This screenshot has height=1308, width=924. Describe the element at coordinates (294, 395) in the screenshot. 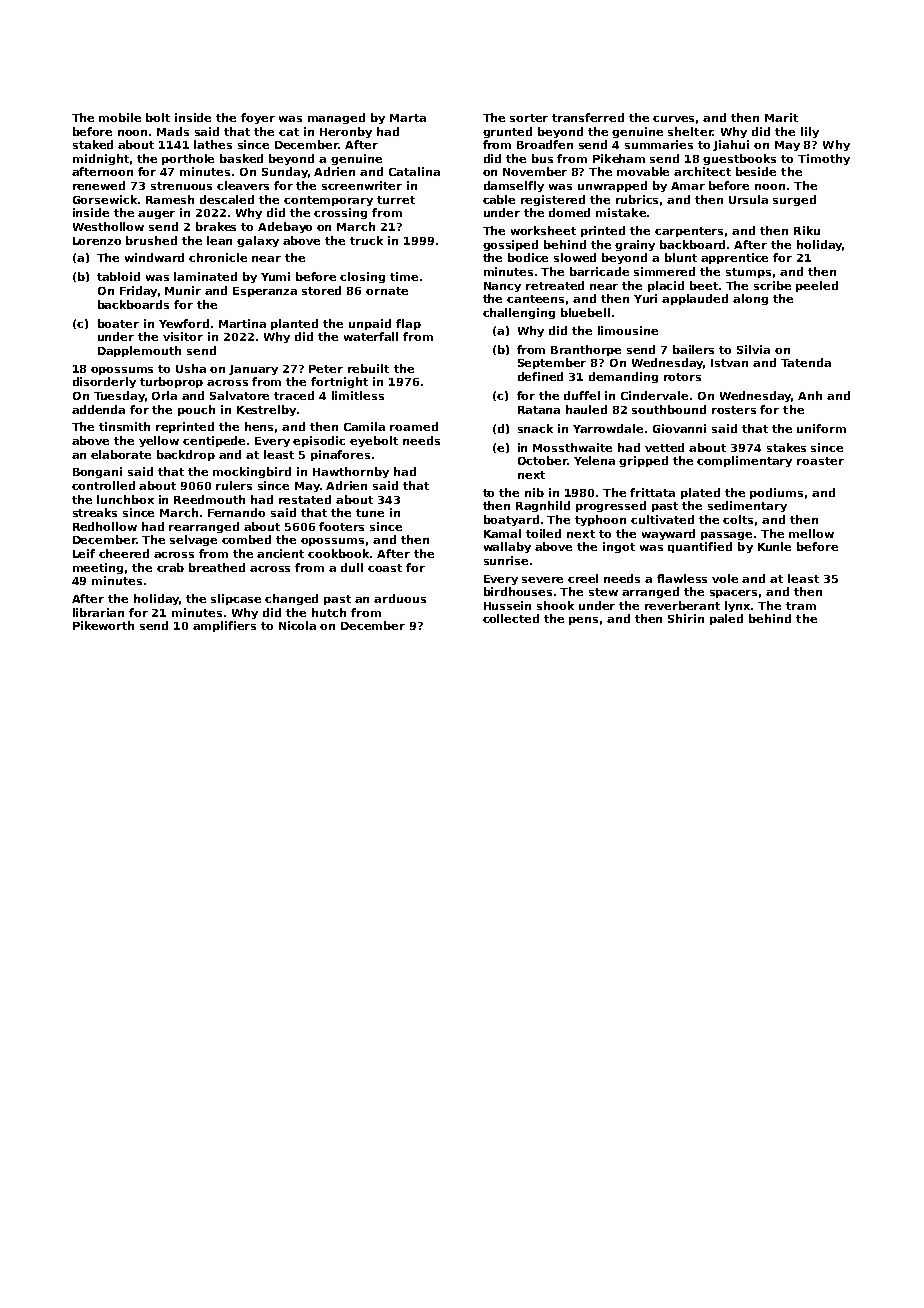

I see `traced` at that location.
